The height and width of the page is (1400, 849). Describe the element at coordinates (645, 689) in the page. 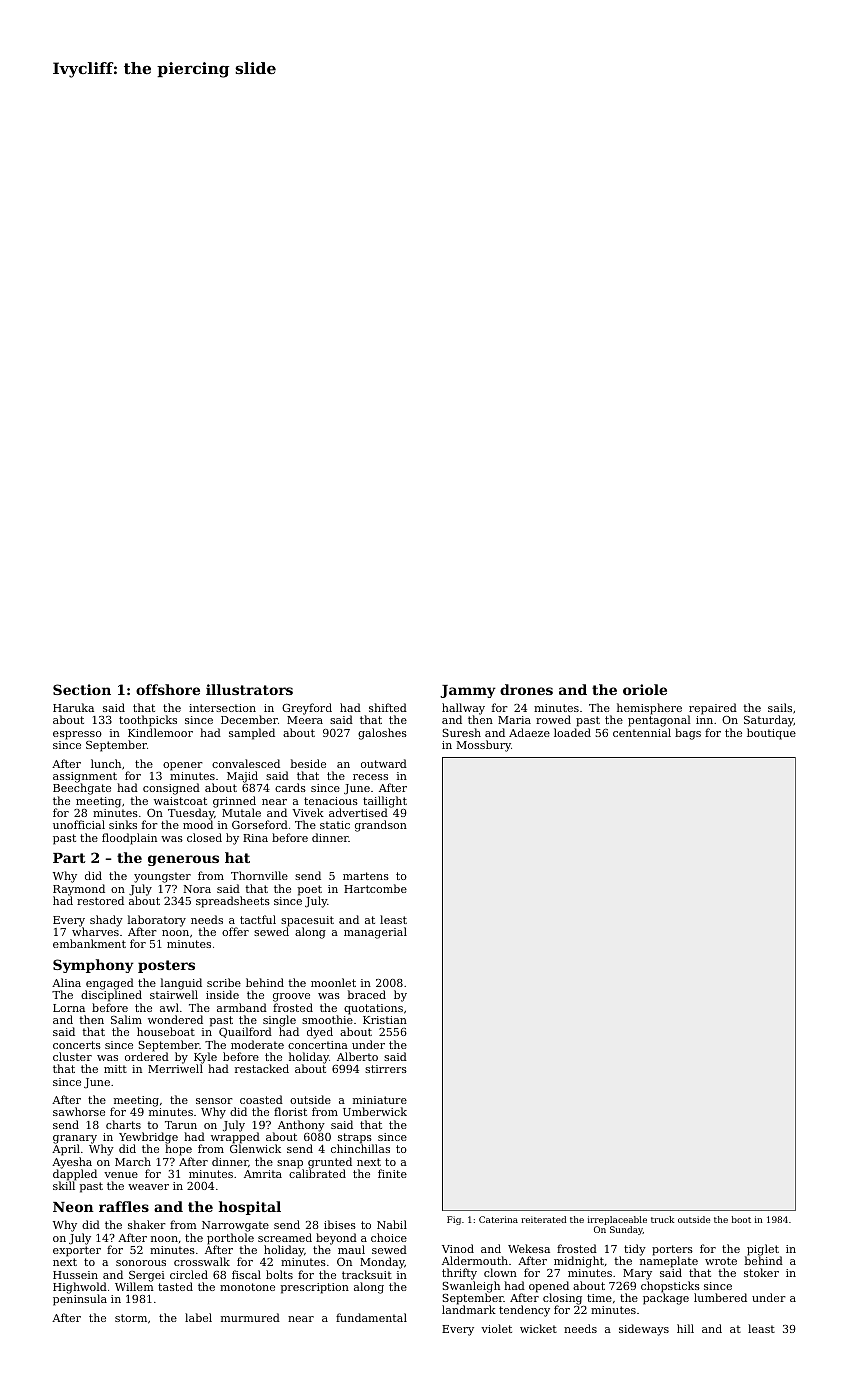

I see `oriole` at that location.
